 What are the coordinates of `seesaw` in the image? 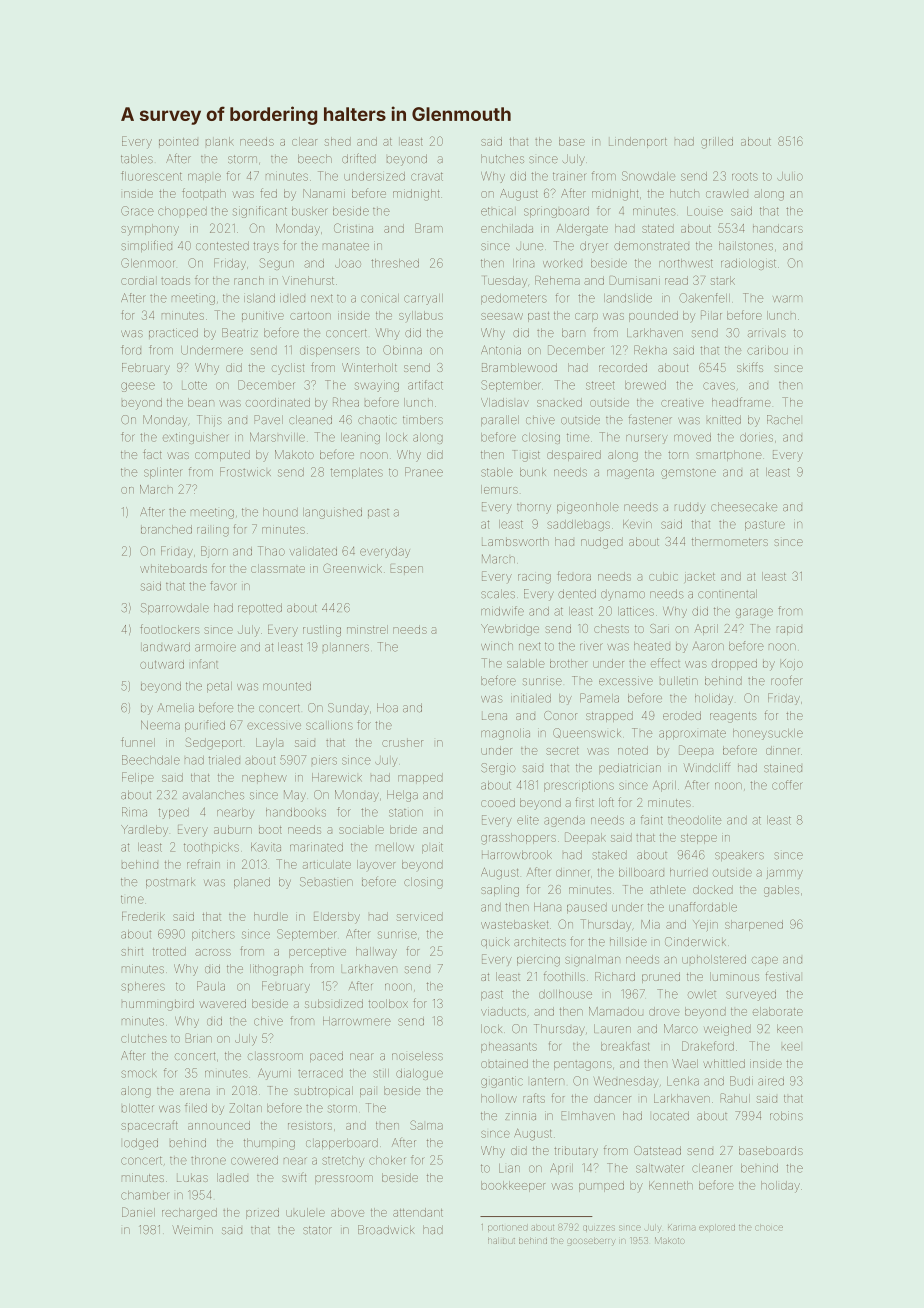 It's located at (502, 316).
